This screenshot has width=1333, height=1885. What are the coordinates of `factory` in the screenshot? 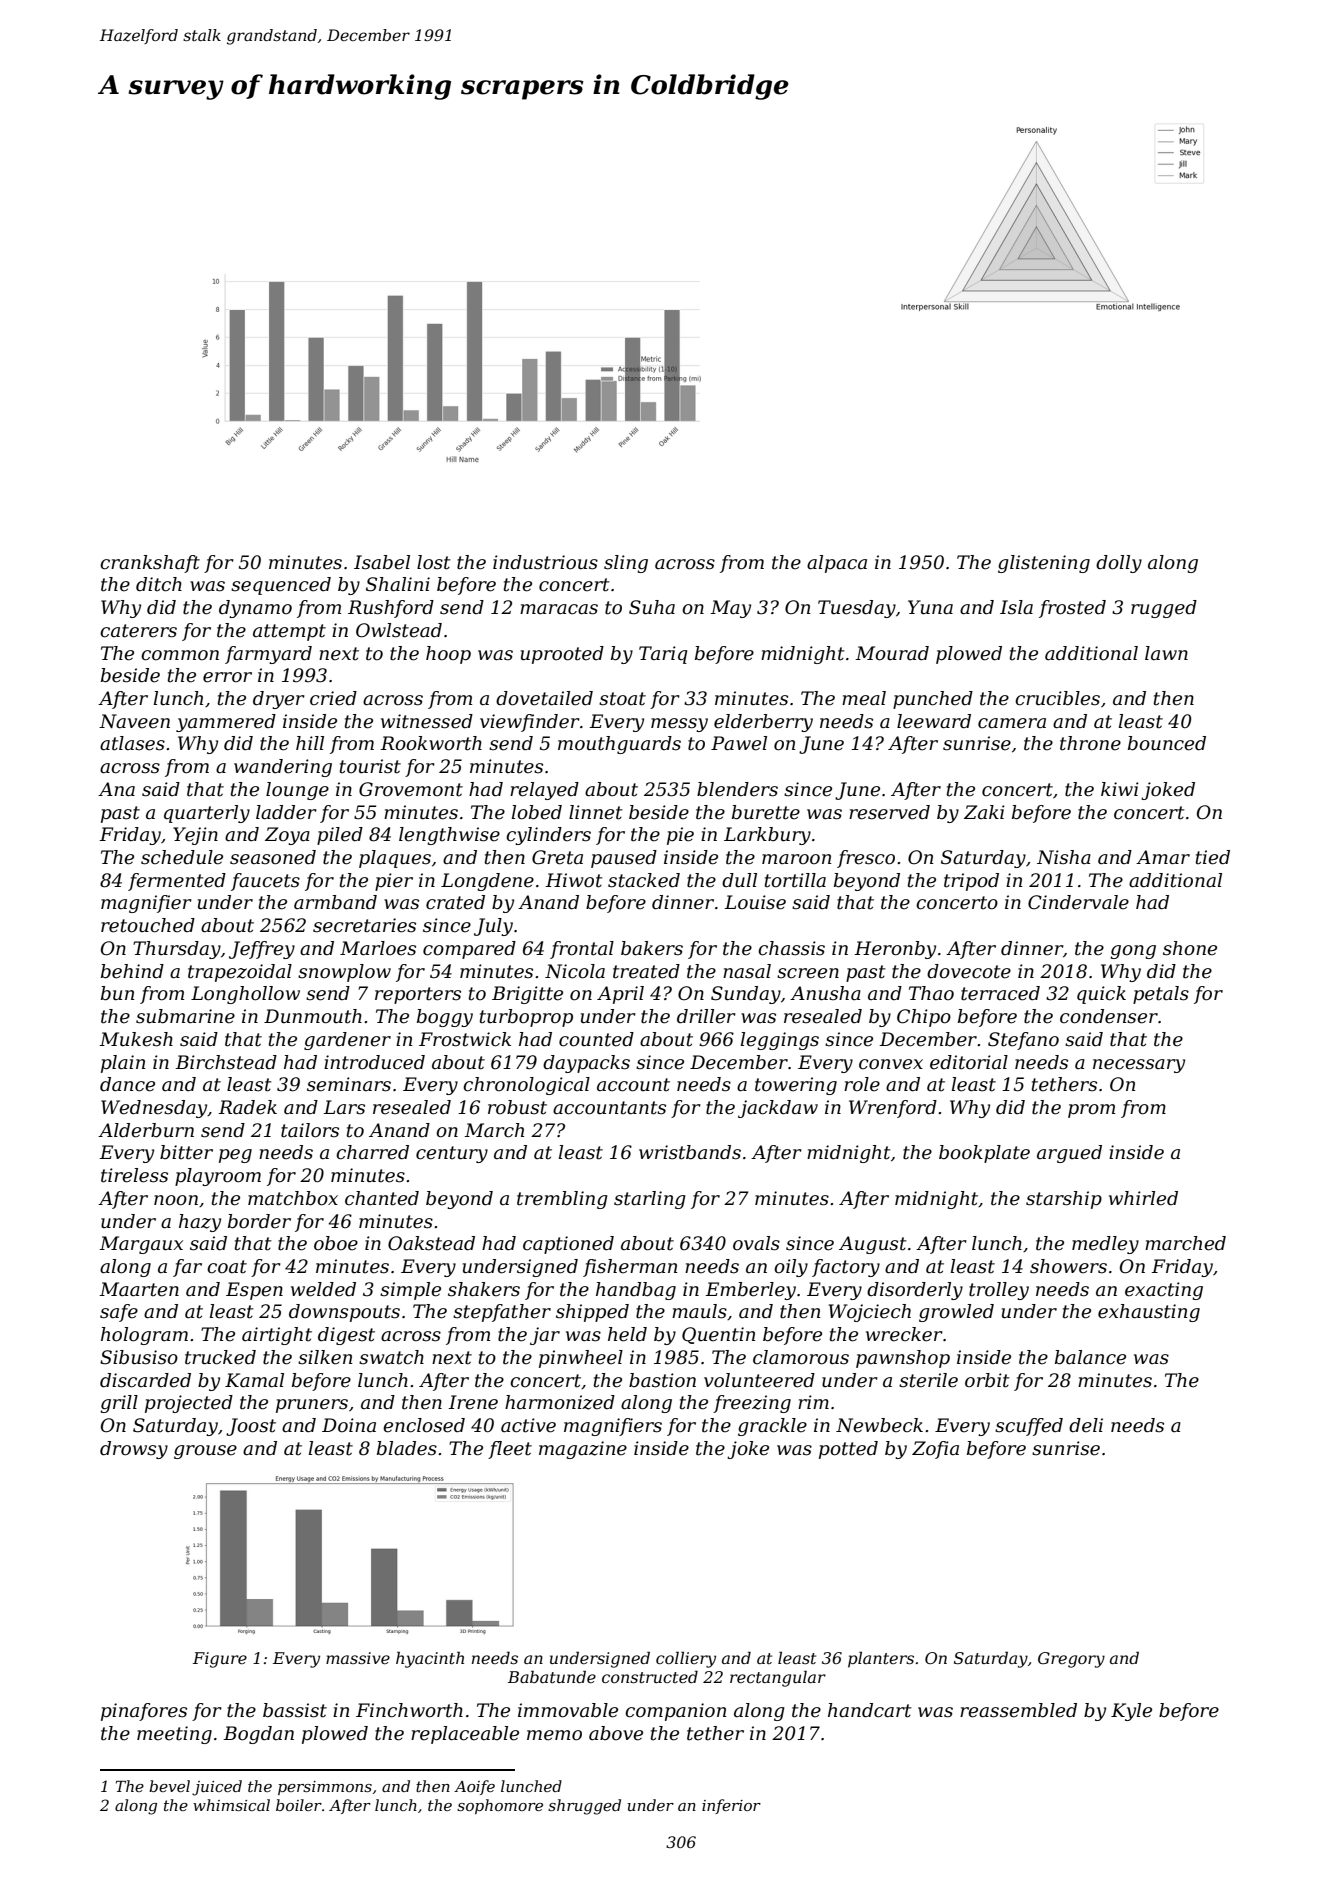 It's located at (846, 1268).
